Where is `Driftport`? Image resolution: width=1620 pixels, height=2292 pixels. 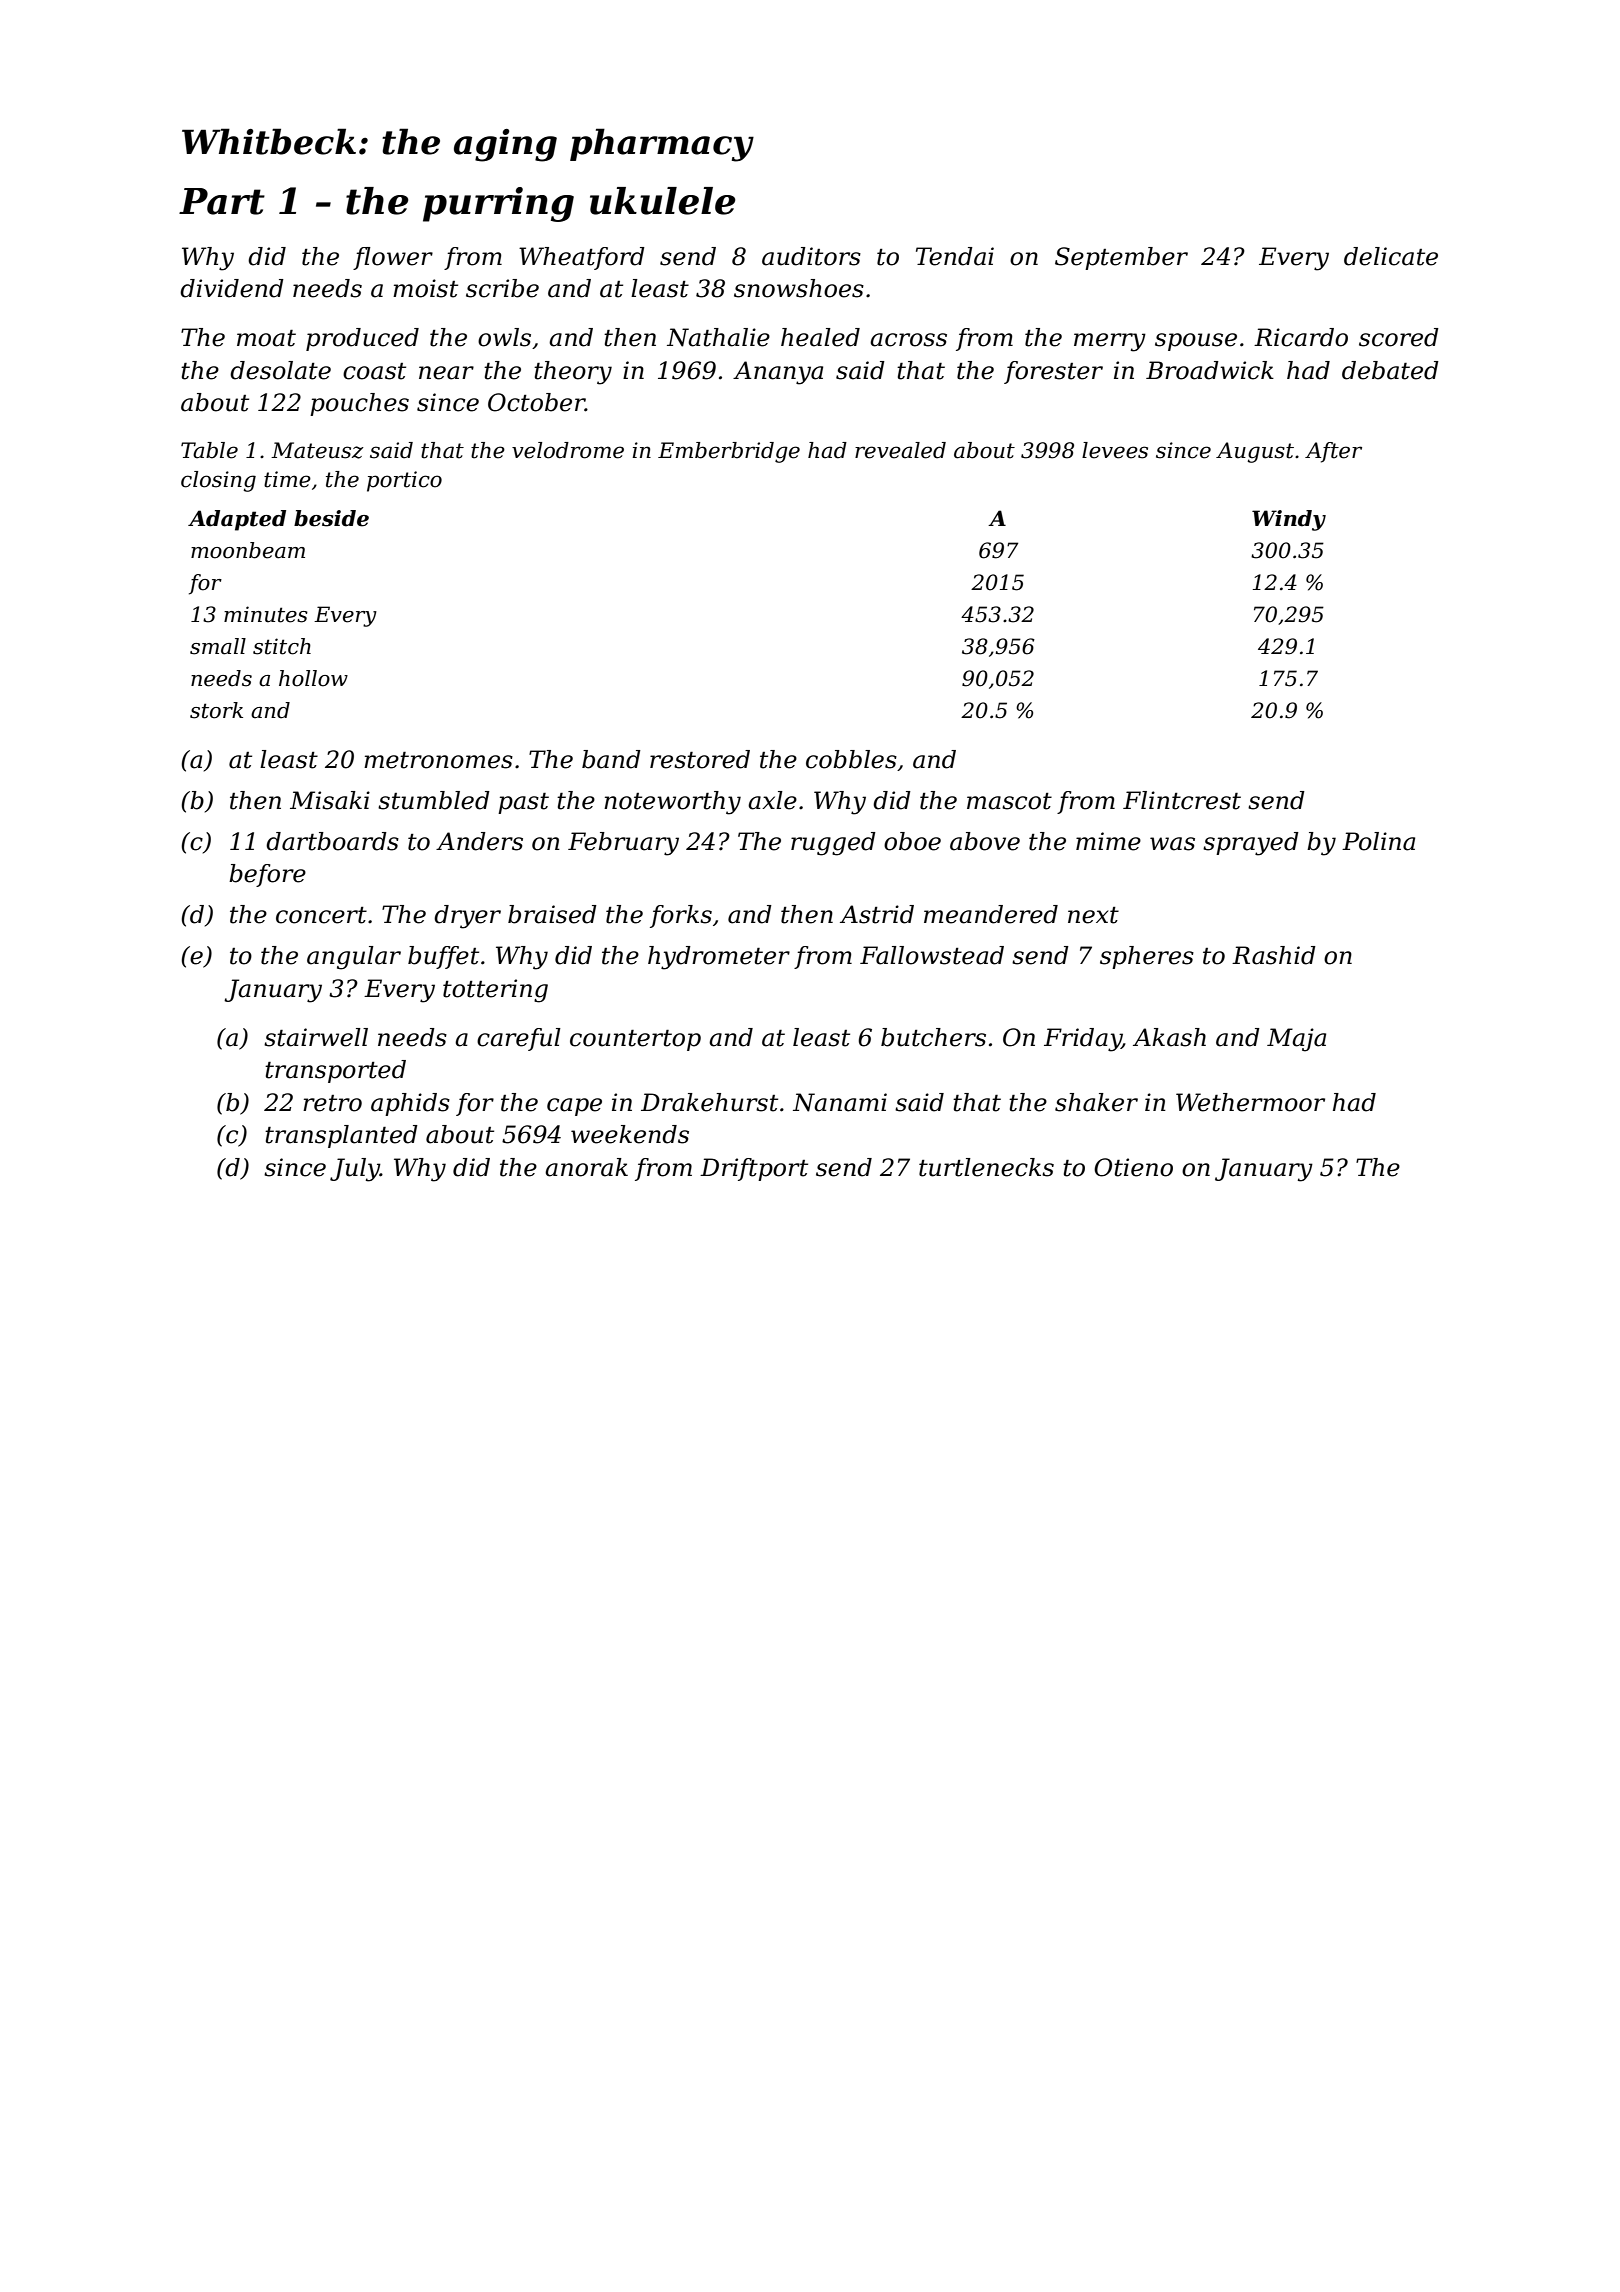
Driftport is located at coordinates (754, 1169).
